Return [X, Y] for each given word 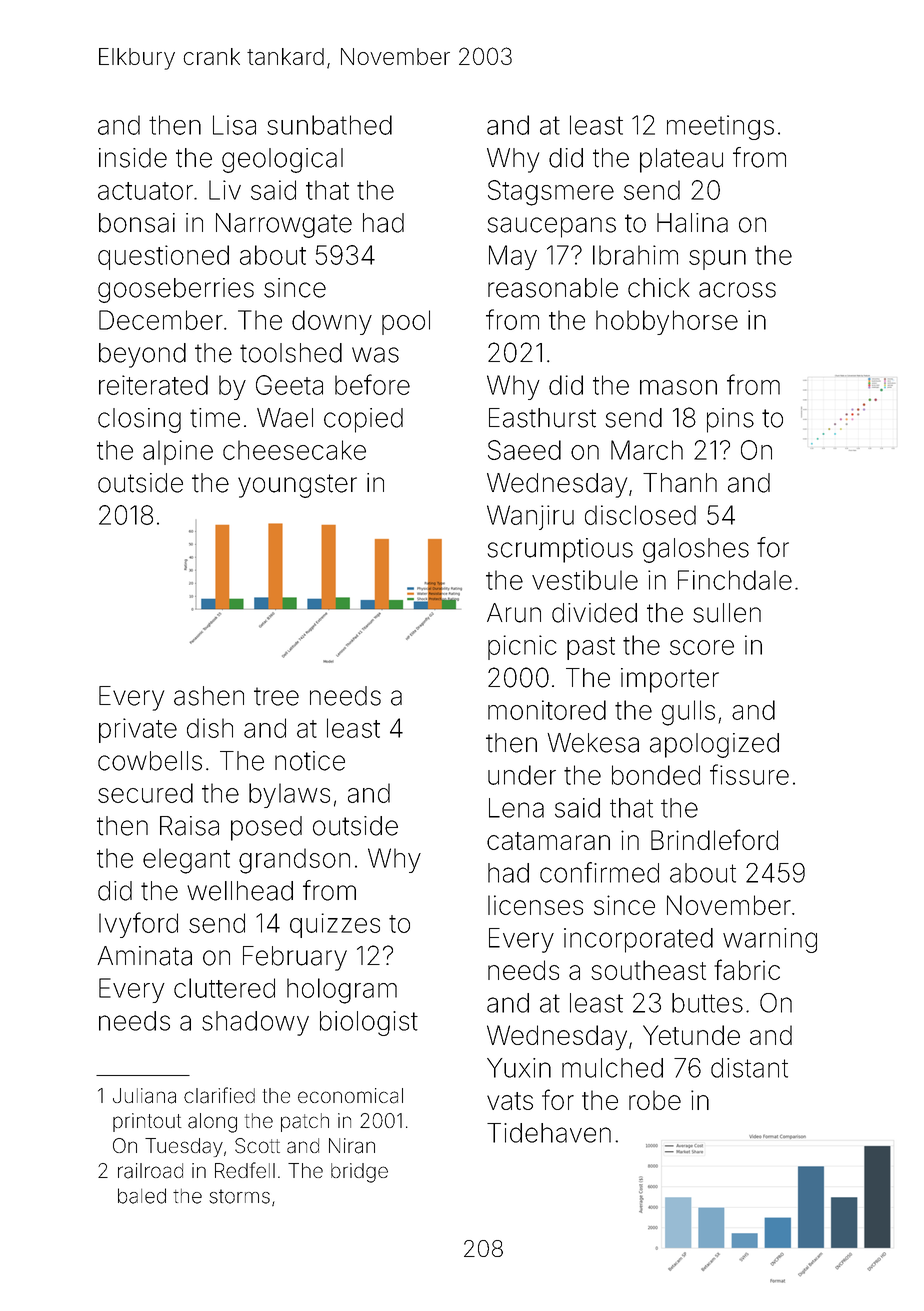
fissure [749, 774]
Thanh [680, 483]
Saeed [524, 450]
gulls [688, 713]
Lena [516, 808]
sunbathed [329, 125]
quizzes [335, 925]
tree [276, 696]
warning [770, 940]
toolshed [291, 353]
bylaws [289, 795]
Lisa [234, 125]
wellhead [240, 891]
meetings [720, 127]
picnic [522, 647]
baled [142, 1196]
